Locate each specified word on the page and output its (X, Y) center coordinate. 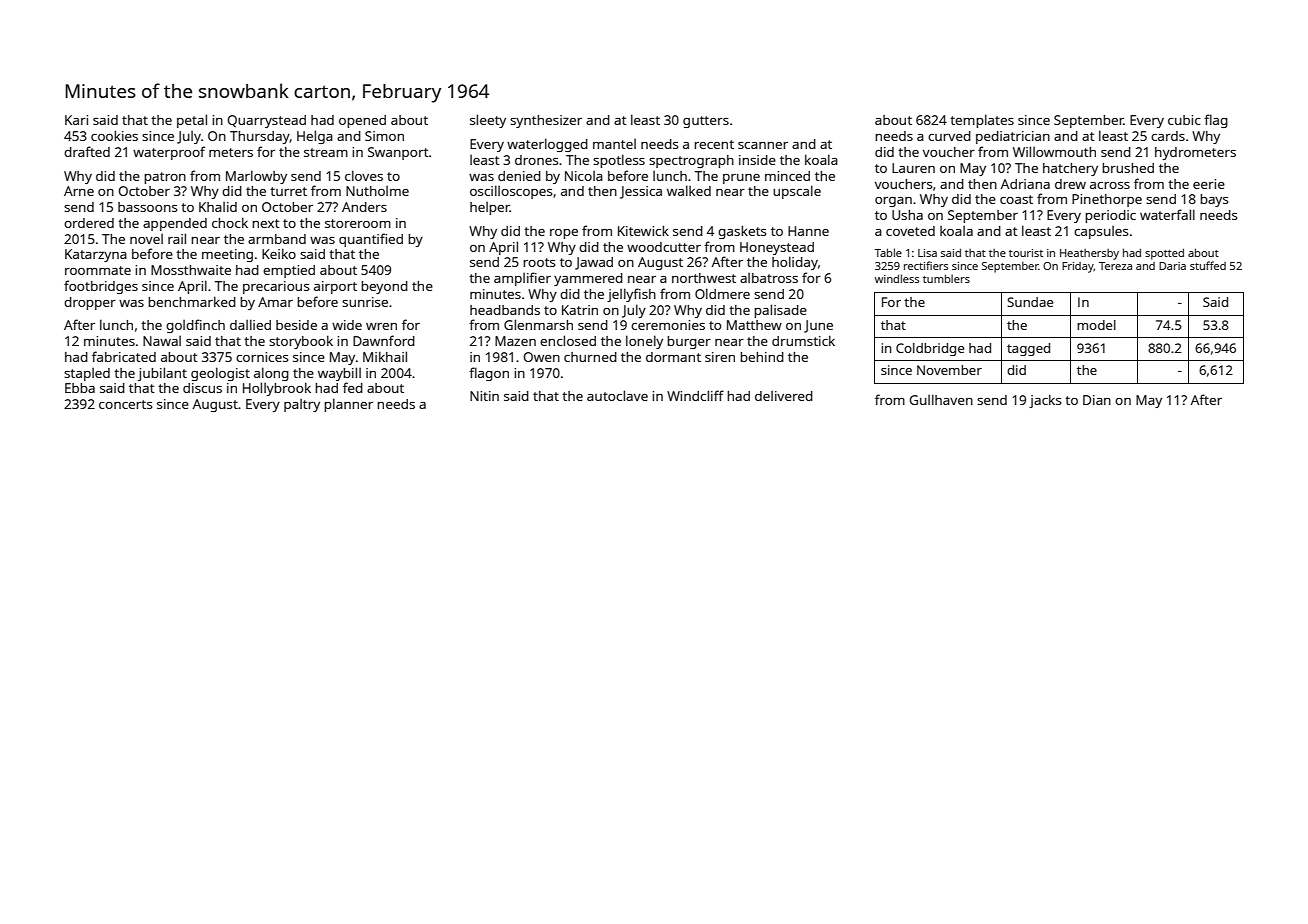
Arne (79, 191)
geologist (220, 374)
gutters (706, 122)
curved (949, 136)
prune (741, 179)
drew (1070, 184)
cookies (114, 135)
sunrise (365, 302)
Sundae (1030, 302)
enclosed (568, 340)
